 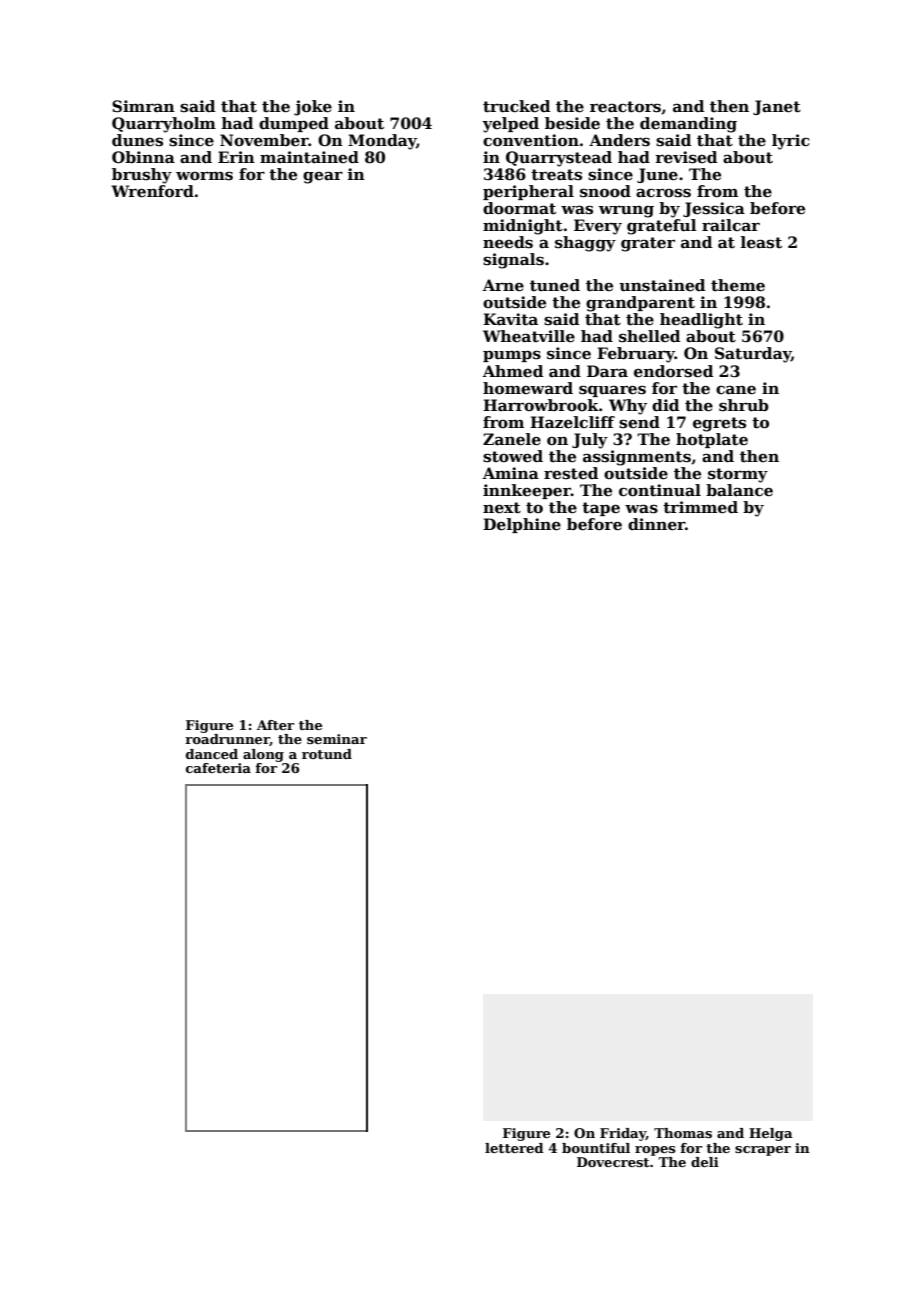 What do you see at coordinates (771, 1134) in the screenshot?
I see `Helga` at bounding box center [771, 1134].
